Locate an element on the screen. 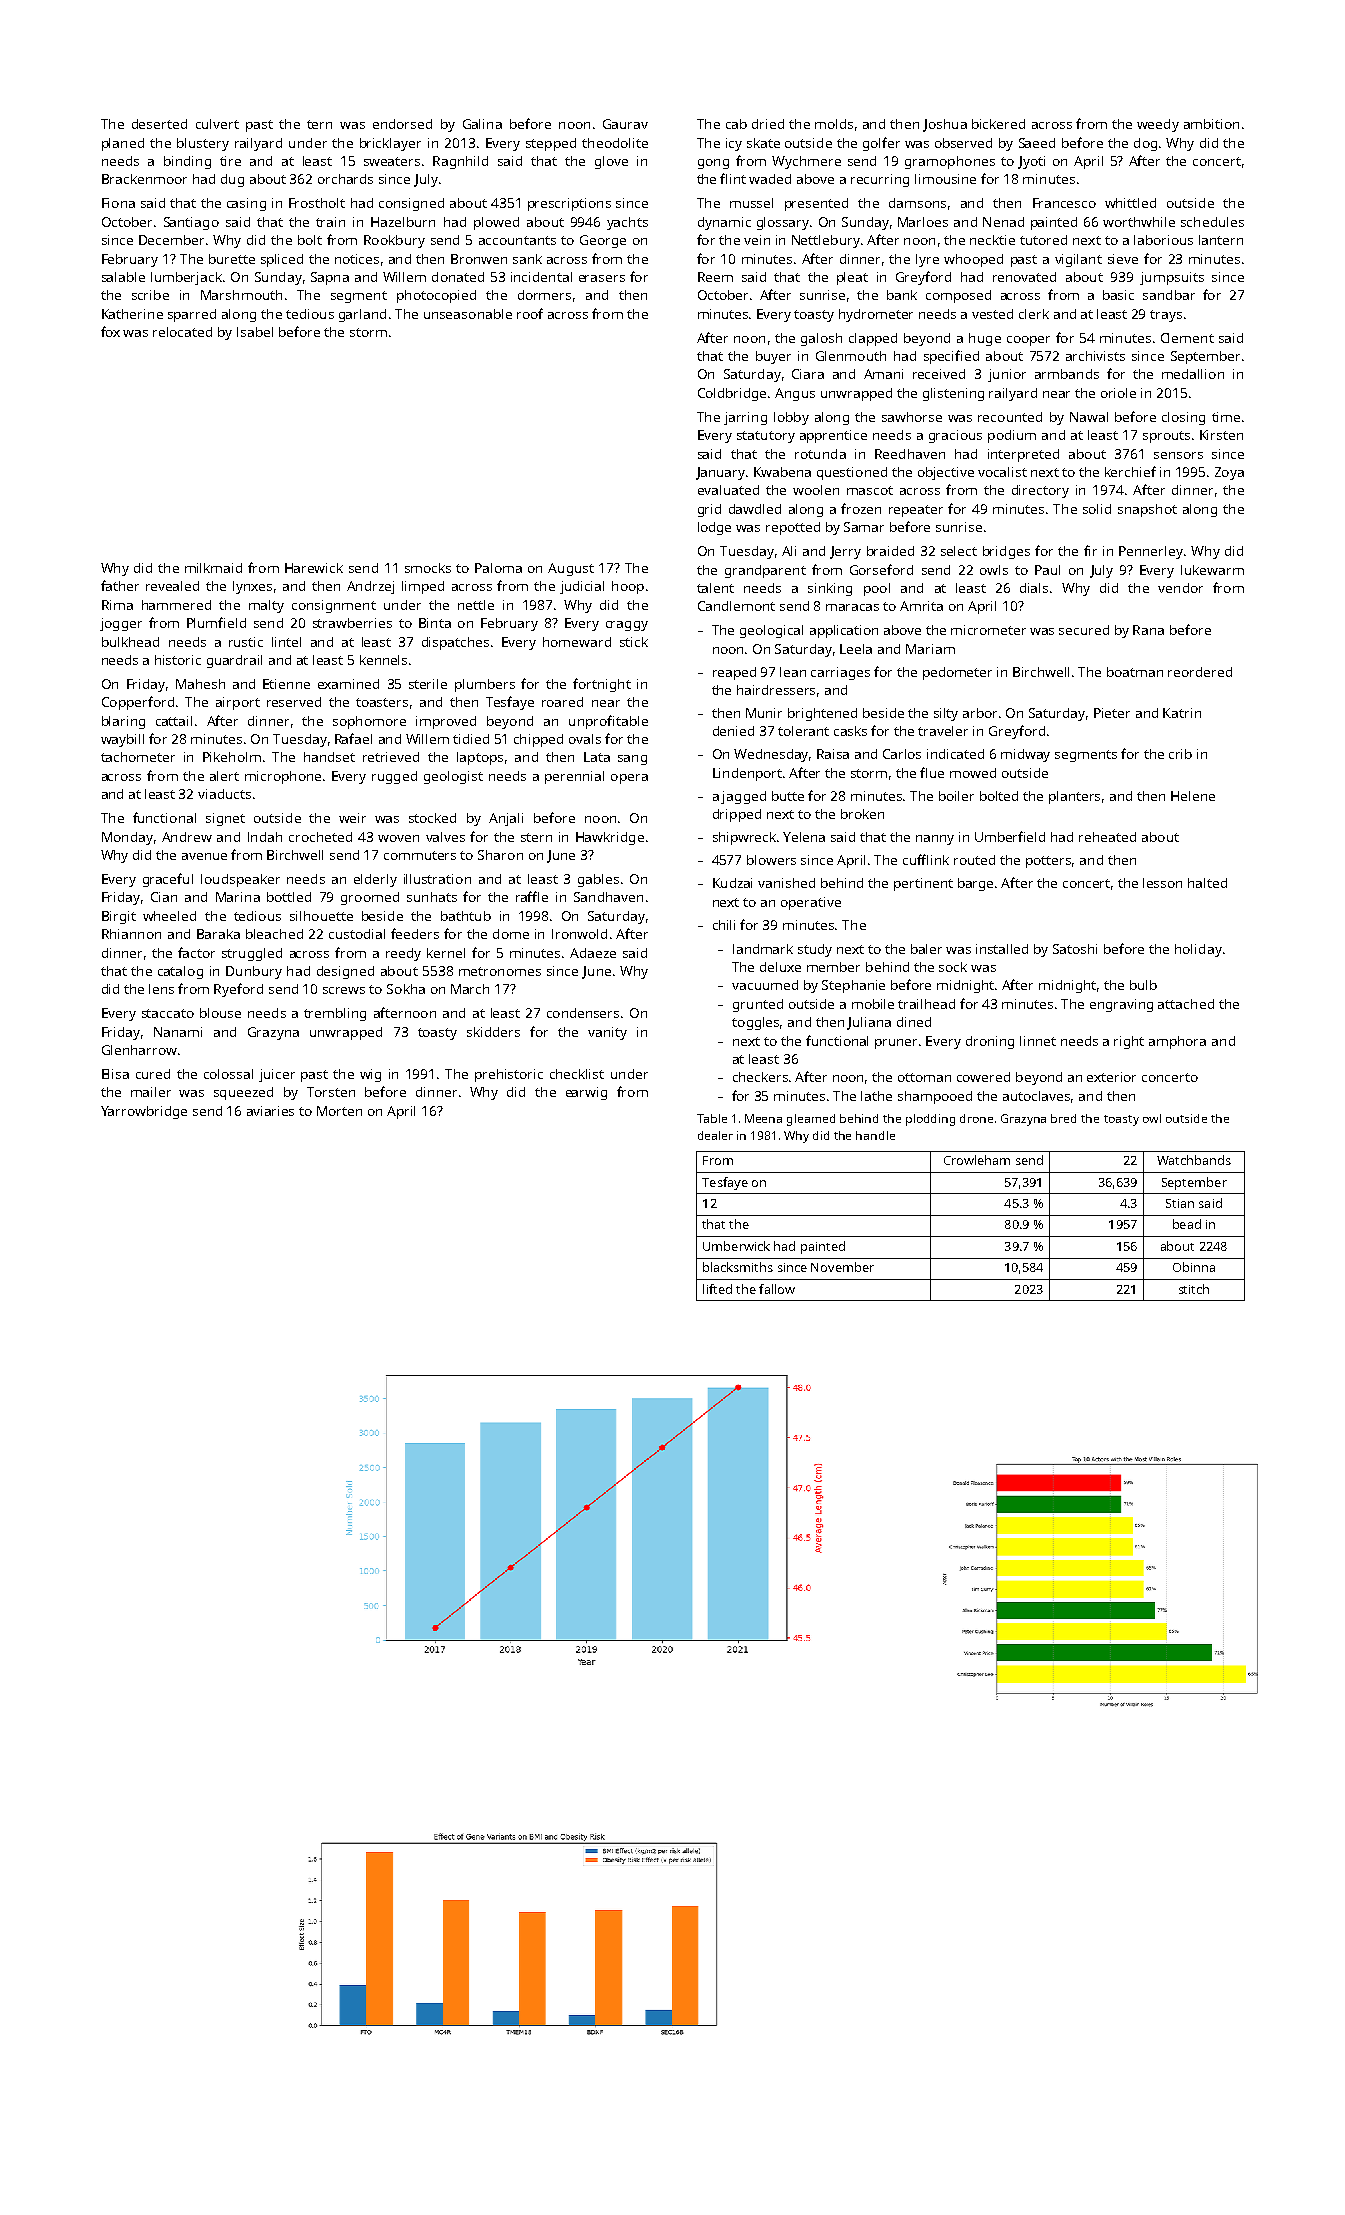 The width and height of the screenshot is (1345, 2215). fox is located at coordinates (110, 331).
